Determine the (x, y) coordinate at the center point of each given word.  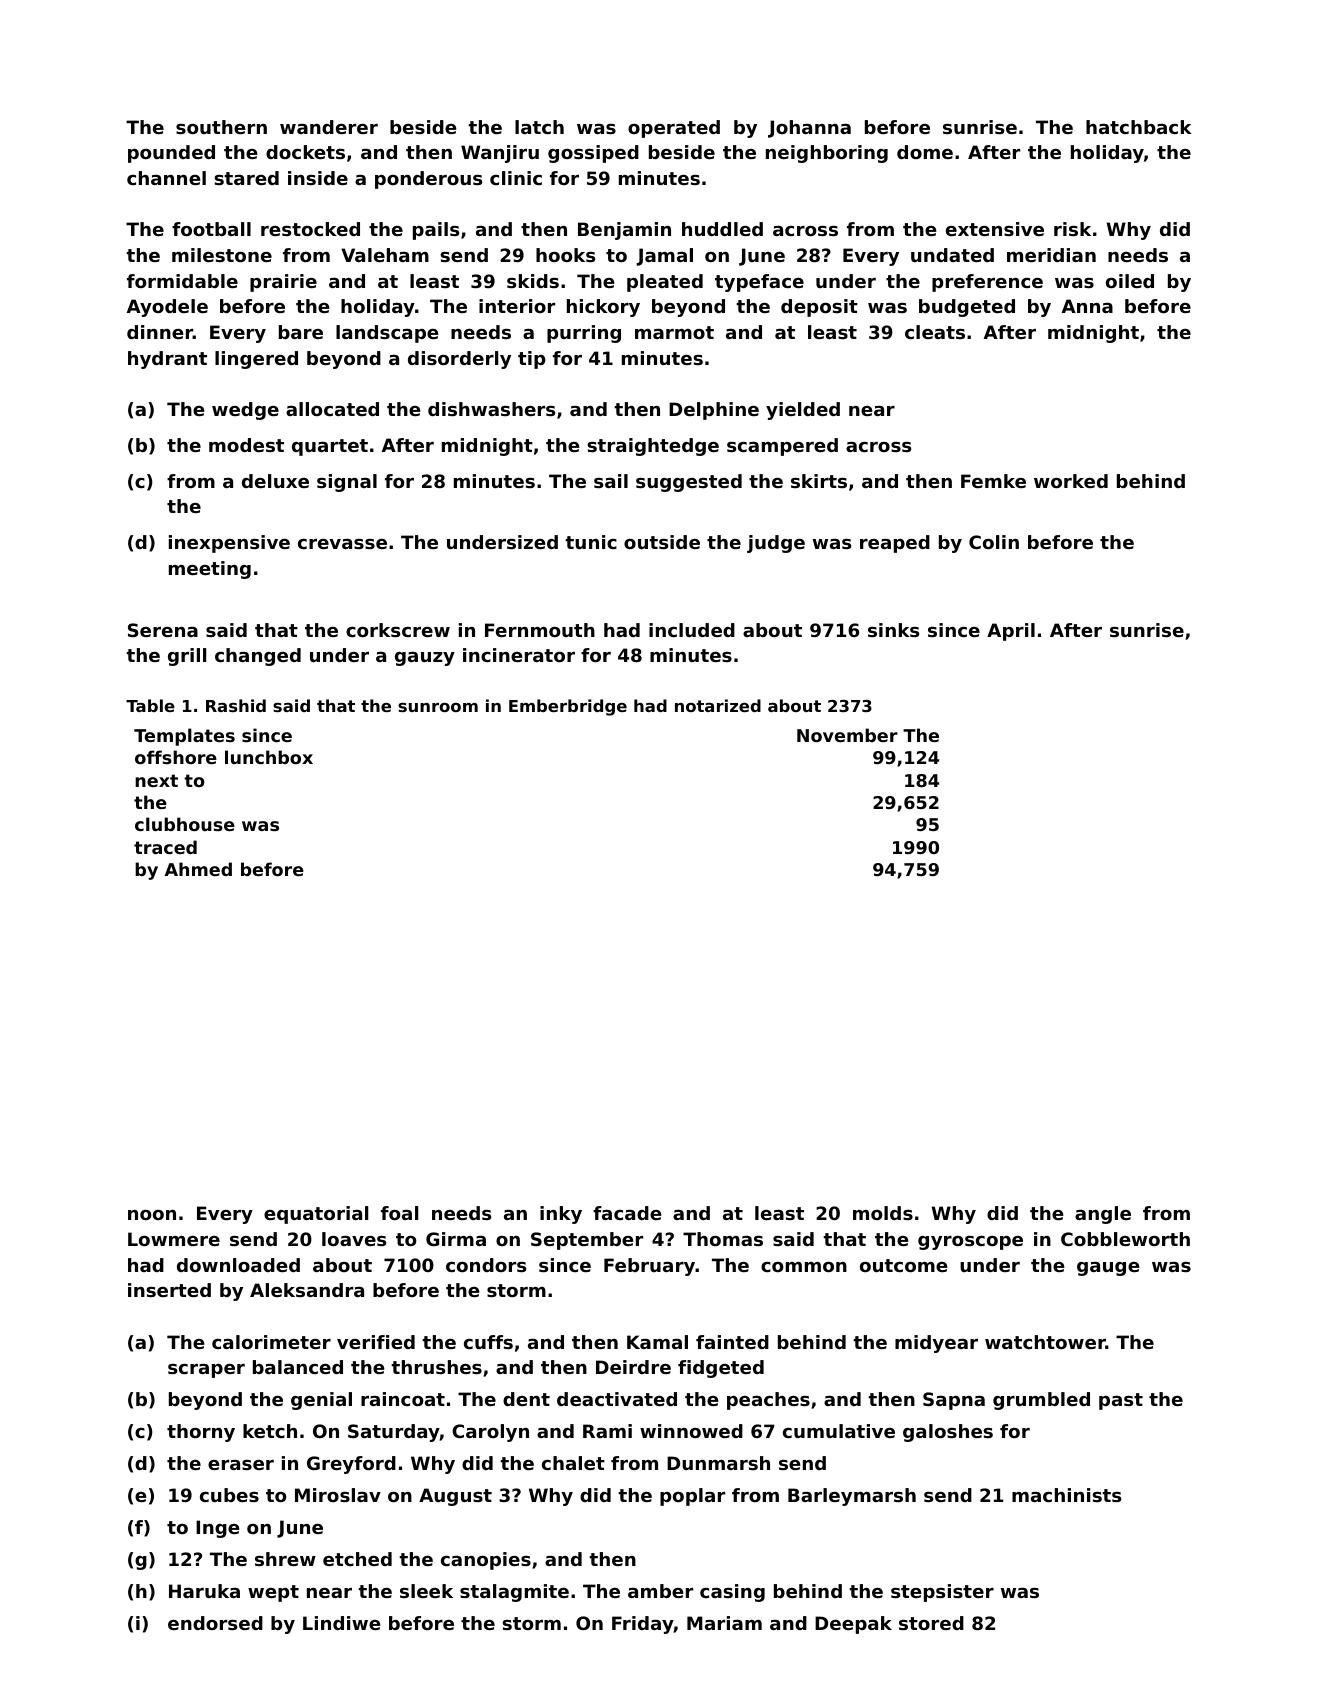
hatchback (1139, 127)
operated (674, 129)
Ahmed (198, 869)
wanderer (329, 127)
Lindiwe (342, 1623)
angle (1103, 1215)
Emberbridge (568, 707)
